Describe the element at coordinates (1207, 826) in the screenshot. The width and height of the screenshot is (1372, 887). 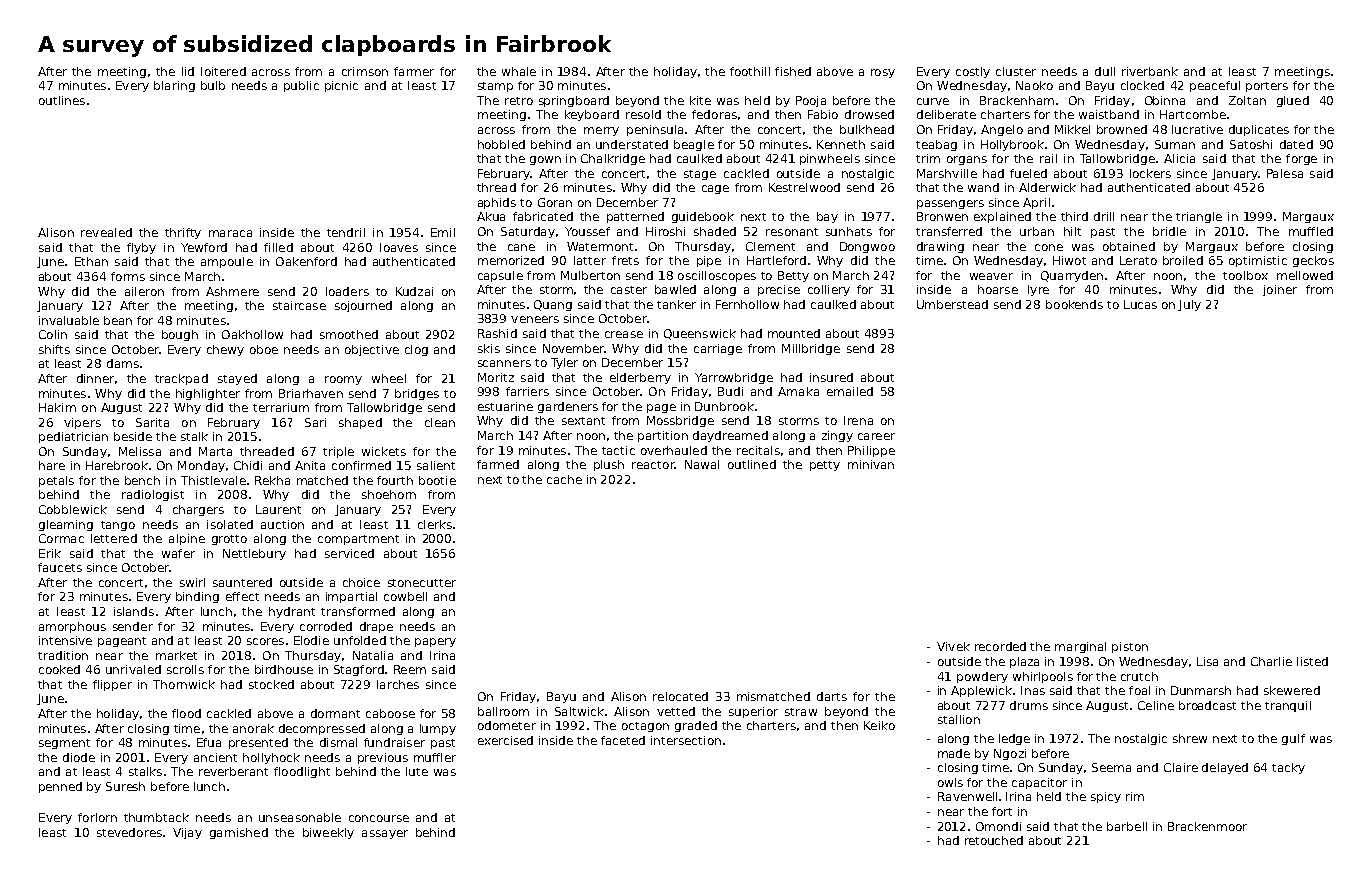
I see `Brackenmoor` at that location.
